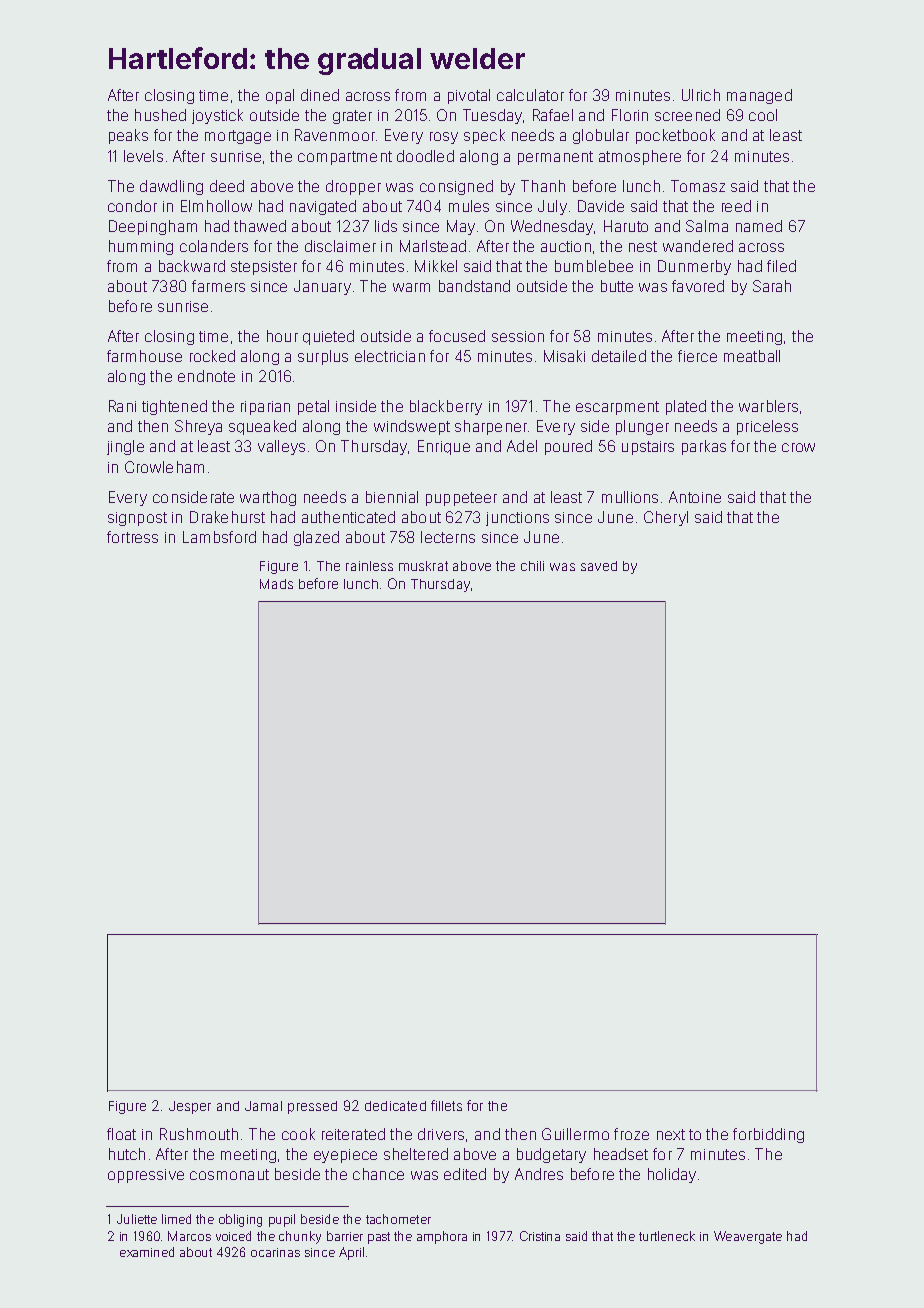 This document has width=924, height=1308. What do you see at coordinates (532, 566) in the document?
I see `chili` at bounding box center [532, 566].
